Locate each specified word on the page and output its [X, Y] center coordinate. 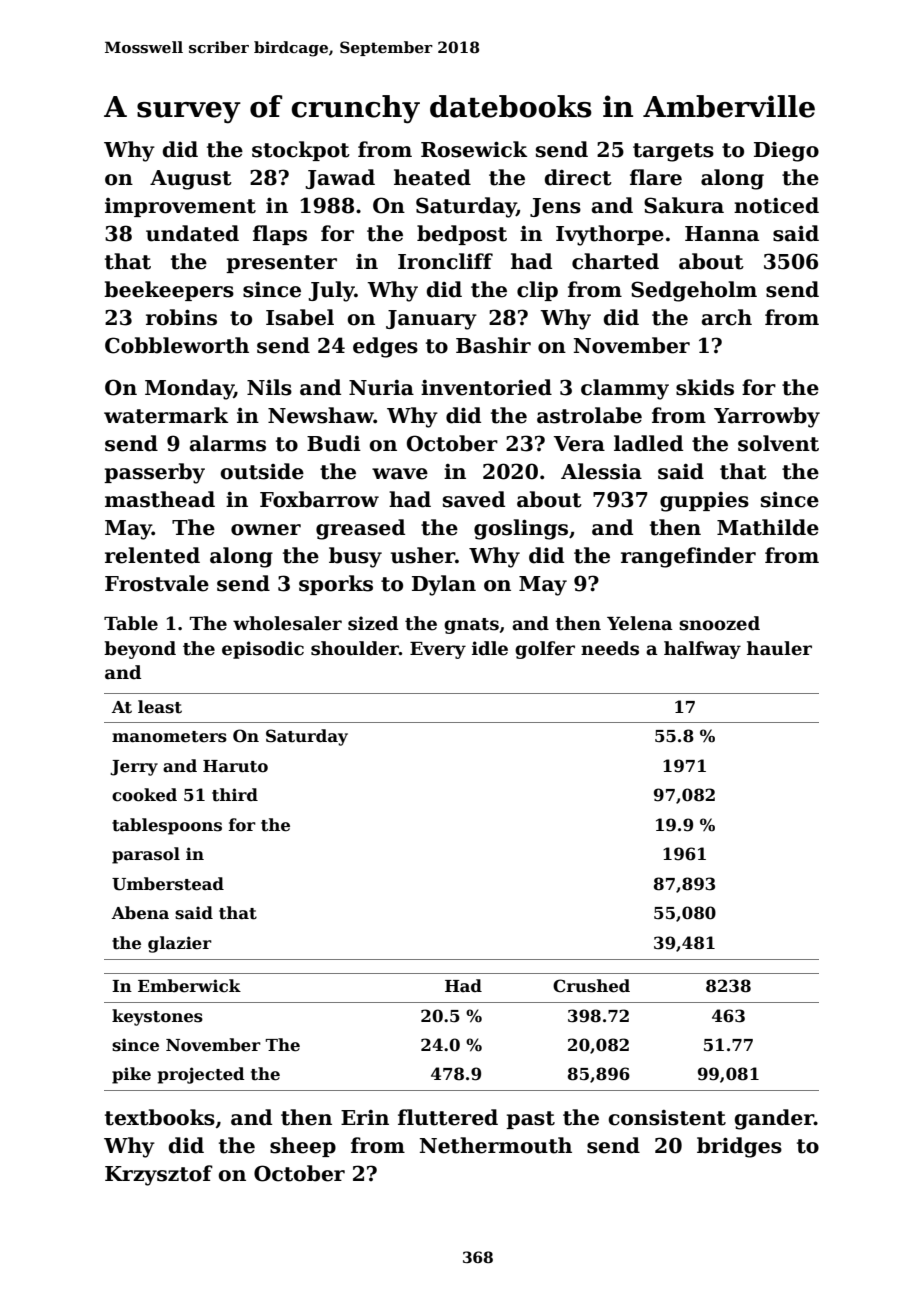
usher [423, 555]
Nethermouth [496, 1145]
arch [727, 317]
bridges [739, 1147]
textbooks [160, 1117]
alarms [228, 443]
